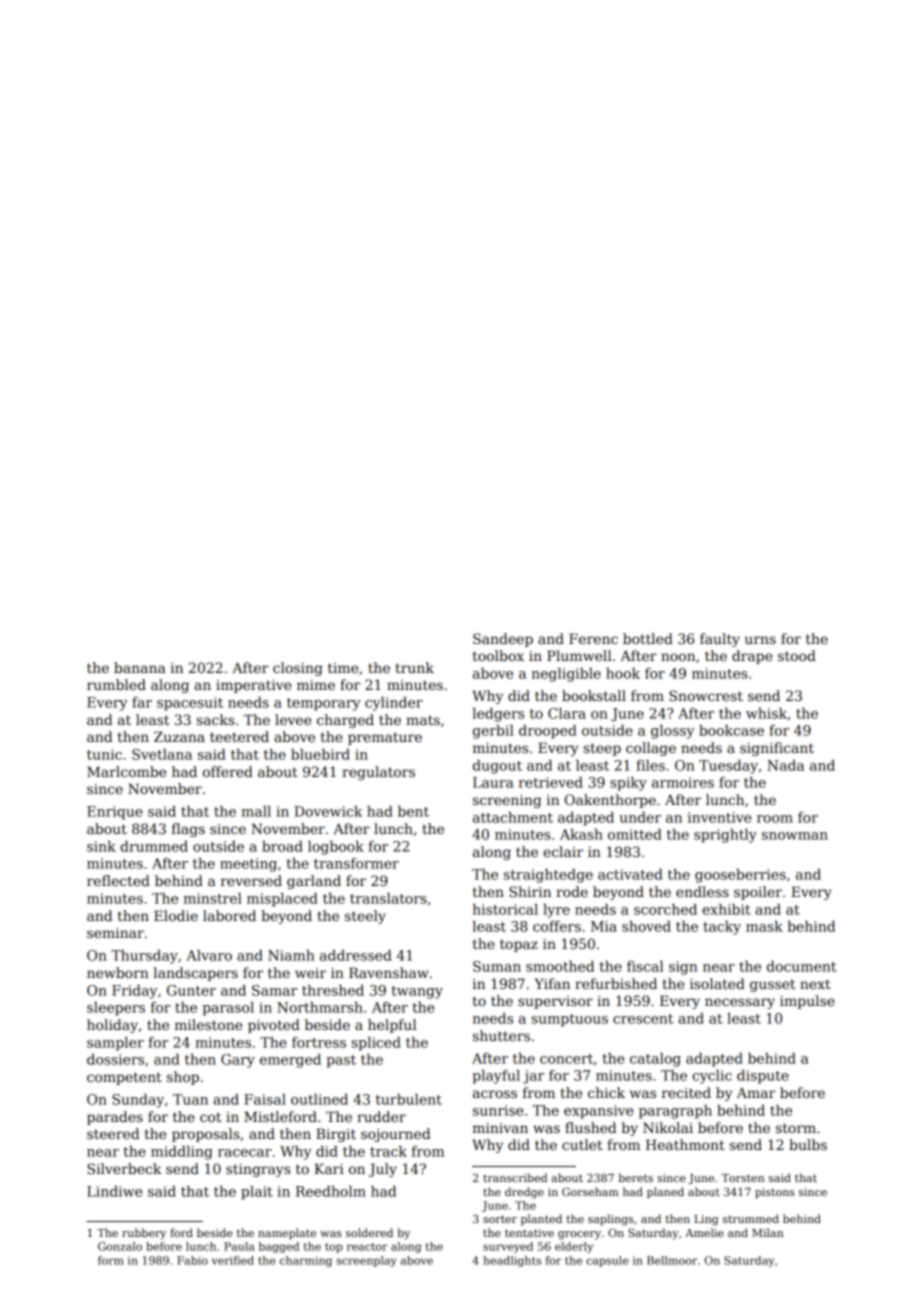 The height and width of the screenshot is (1308, 924). I want to click on Amelie, so click(704, 1232).
